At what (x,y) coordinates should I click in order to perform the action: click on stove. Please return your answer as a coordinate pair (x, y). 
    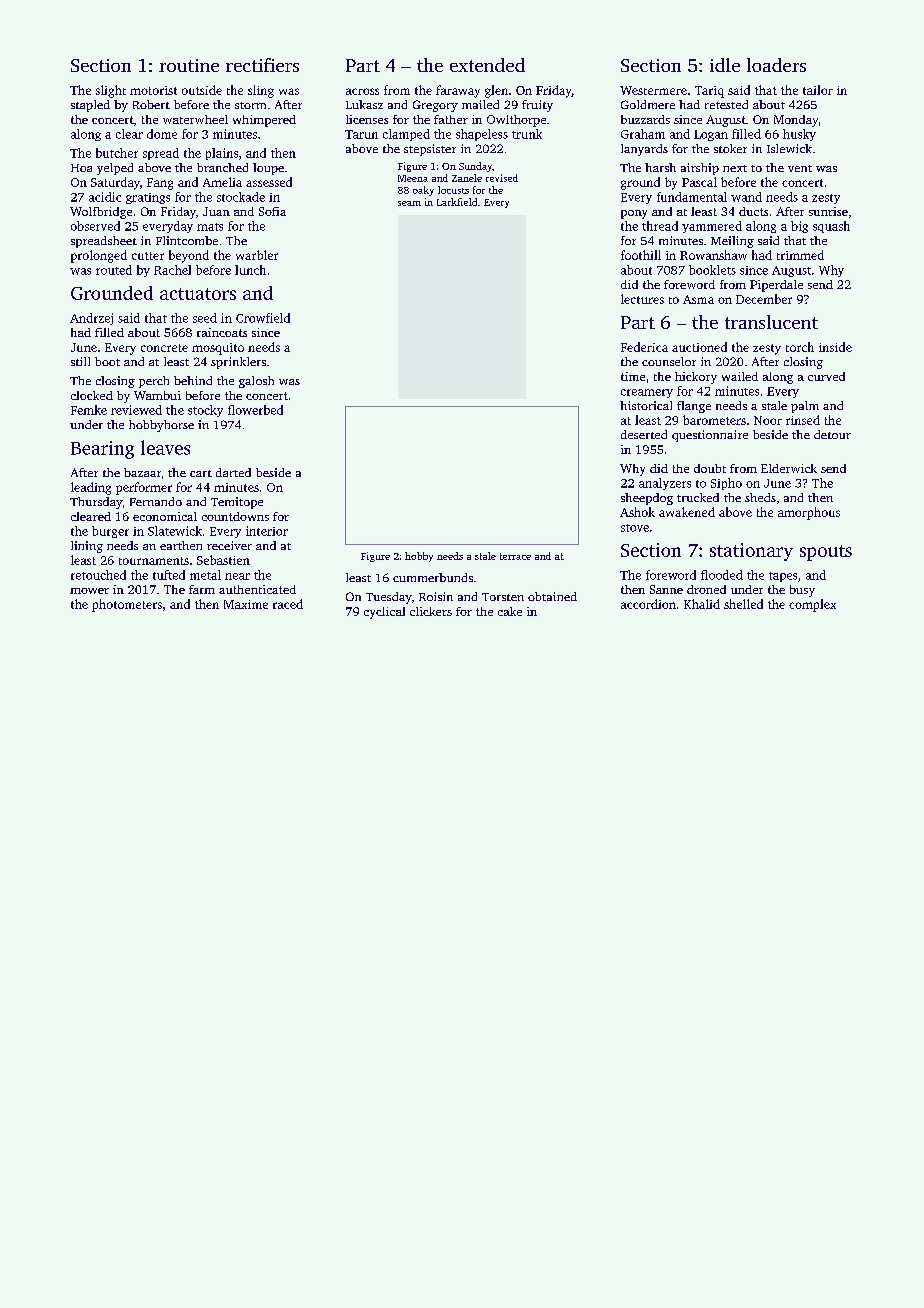
    Looking at the image, I should click on (635, 528).
